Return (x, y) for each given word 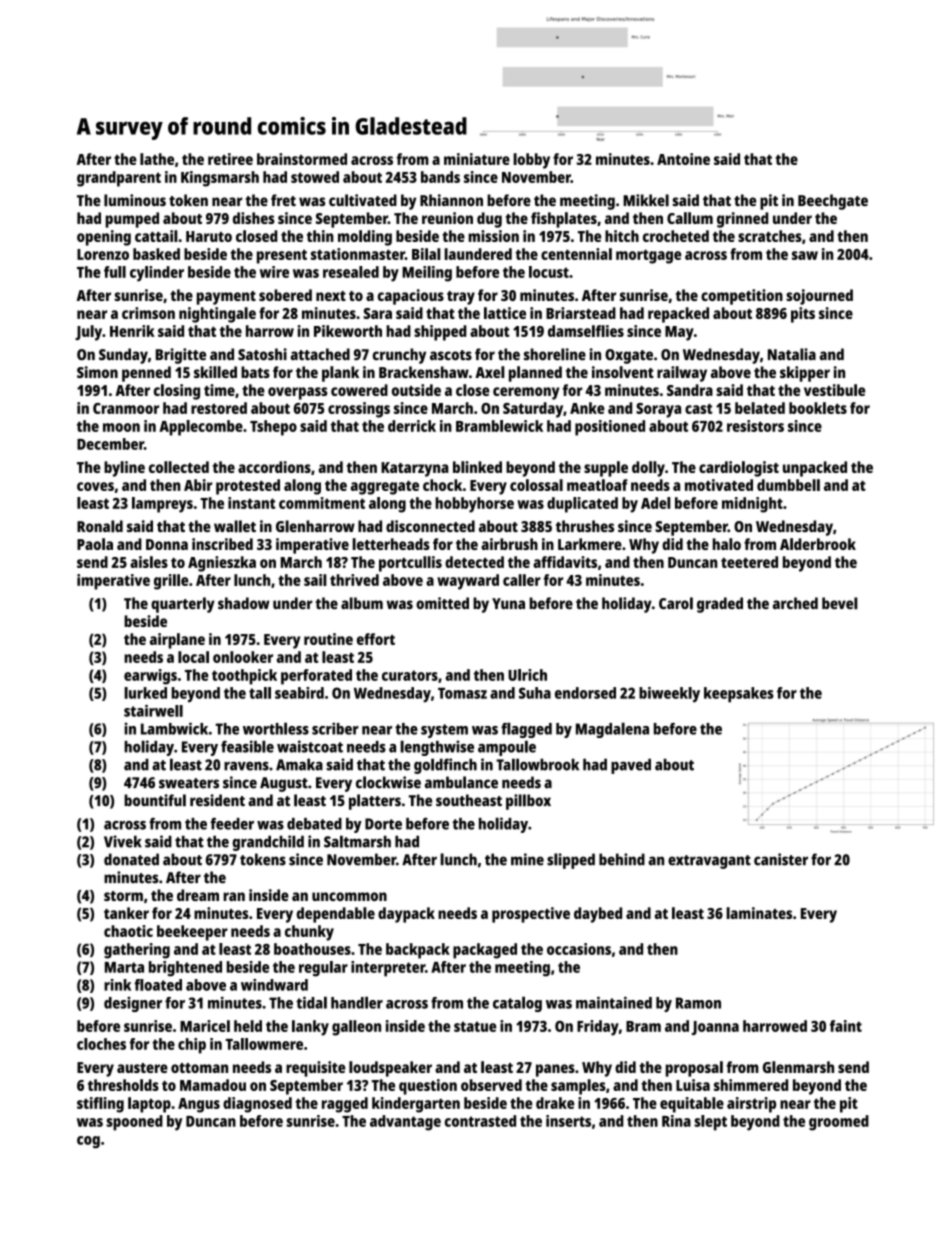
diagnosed (257, 1105)
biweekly (669, 694)
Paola (95, 544)
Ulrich (527, 675)
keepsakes (739, 695)
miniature (477, 159)
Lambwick (174, 728)
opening (104, 238)
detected (474, 562)
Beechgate (833, 202)
